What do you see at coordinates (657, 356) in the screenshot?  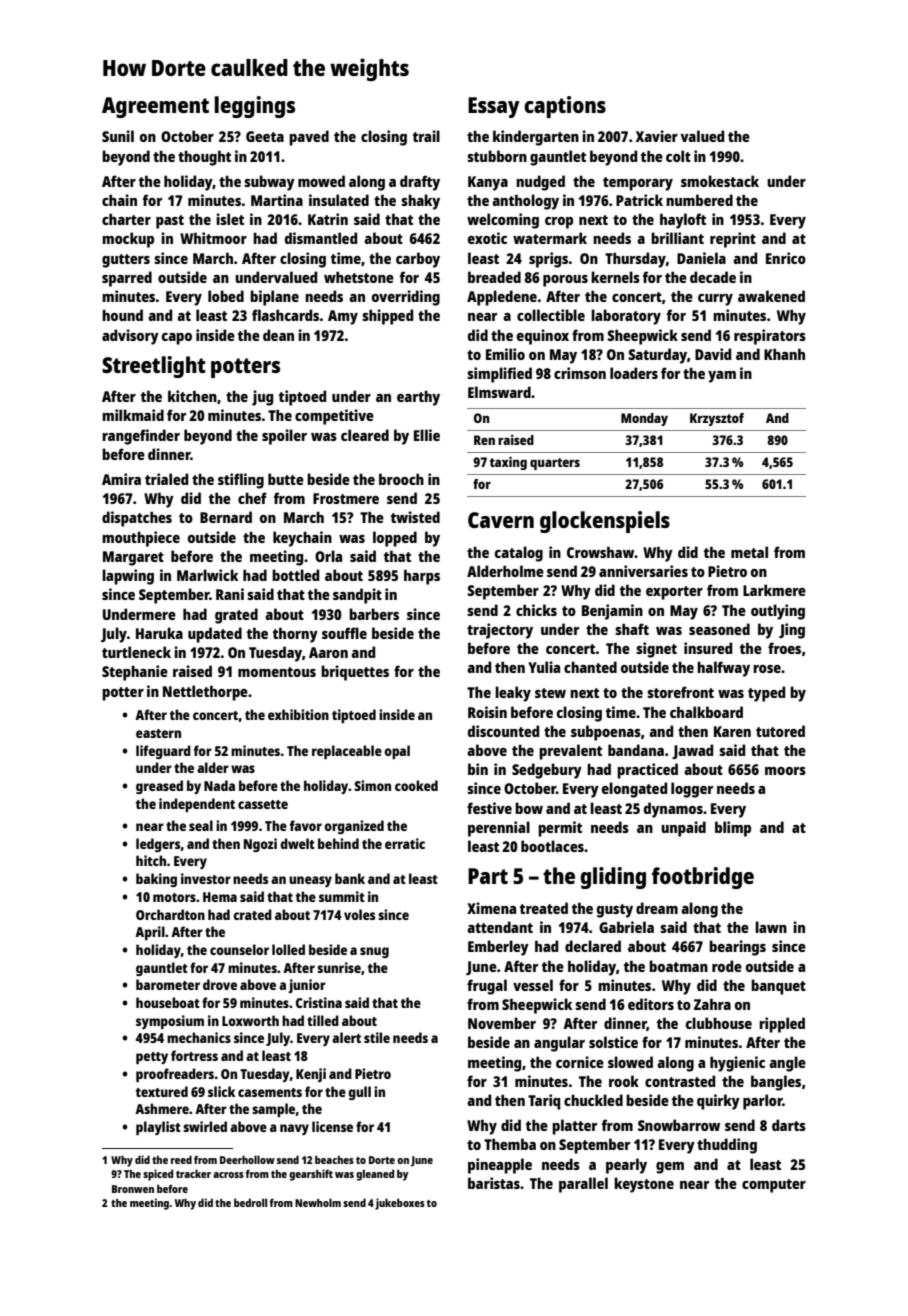 I see `Saturday` at bounding box center [657, 356].
